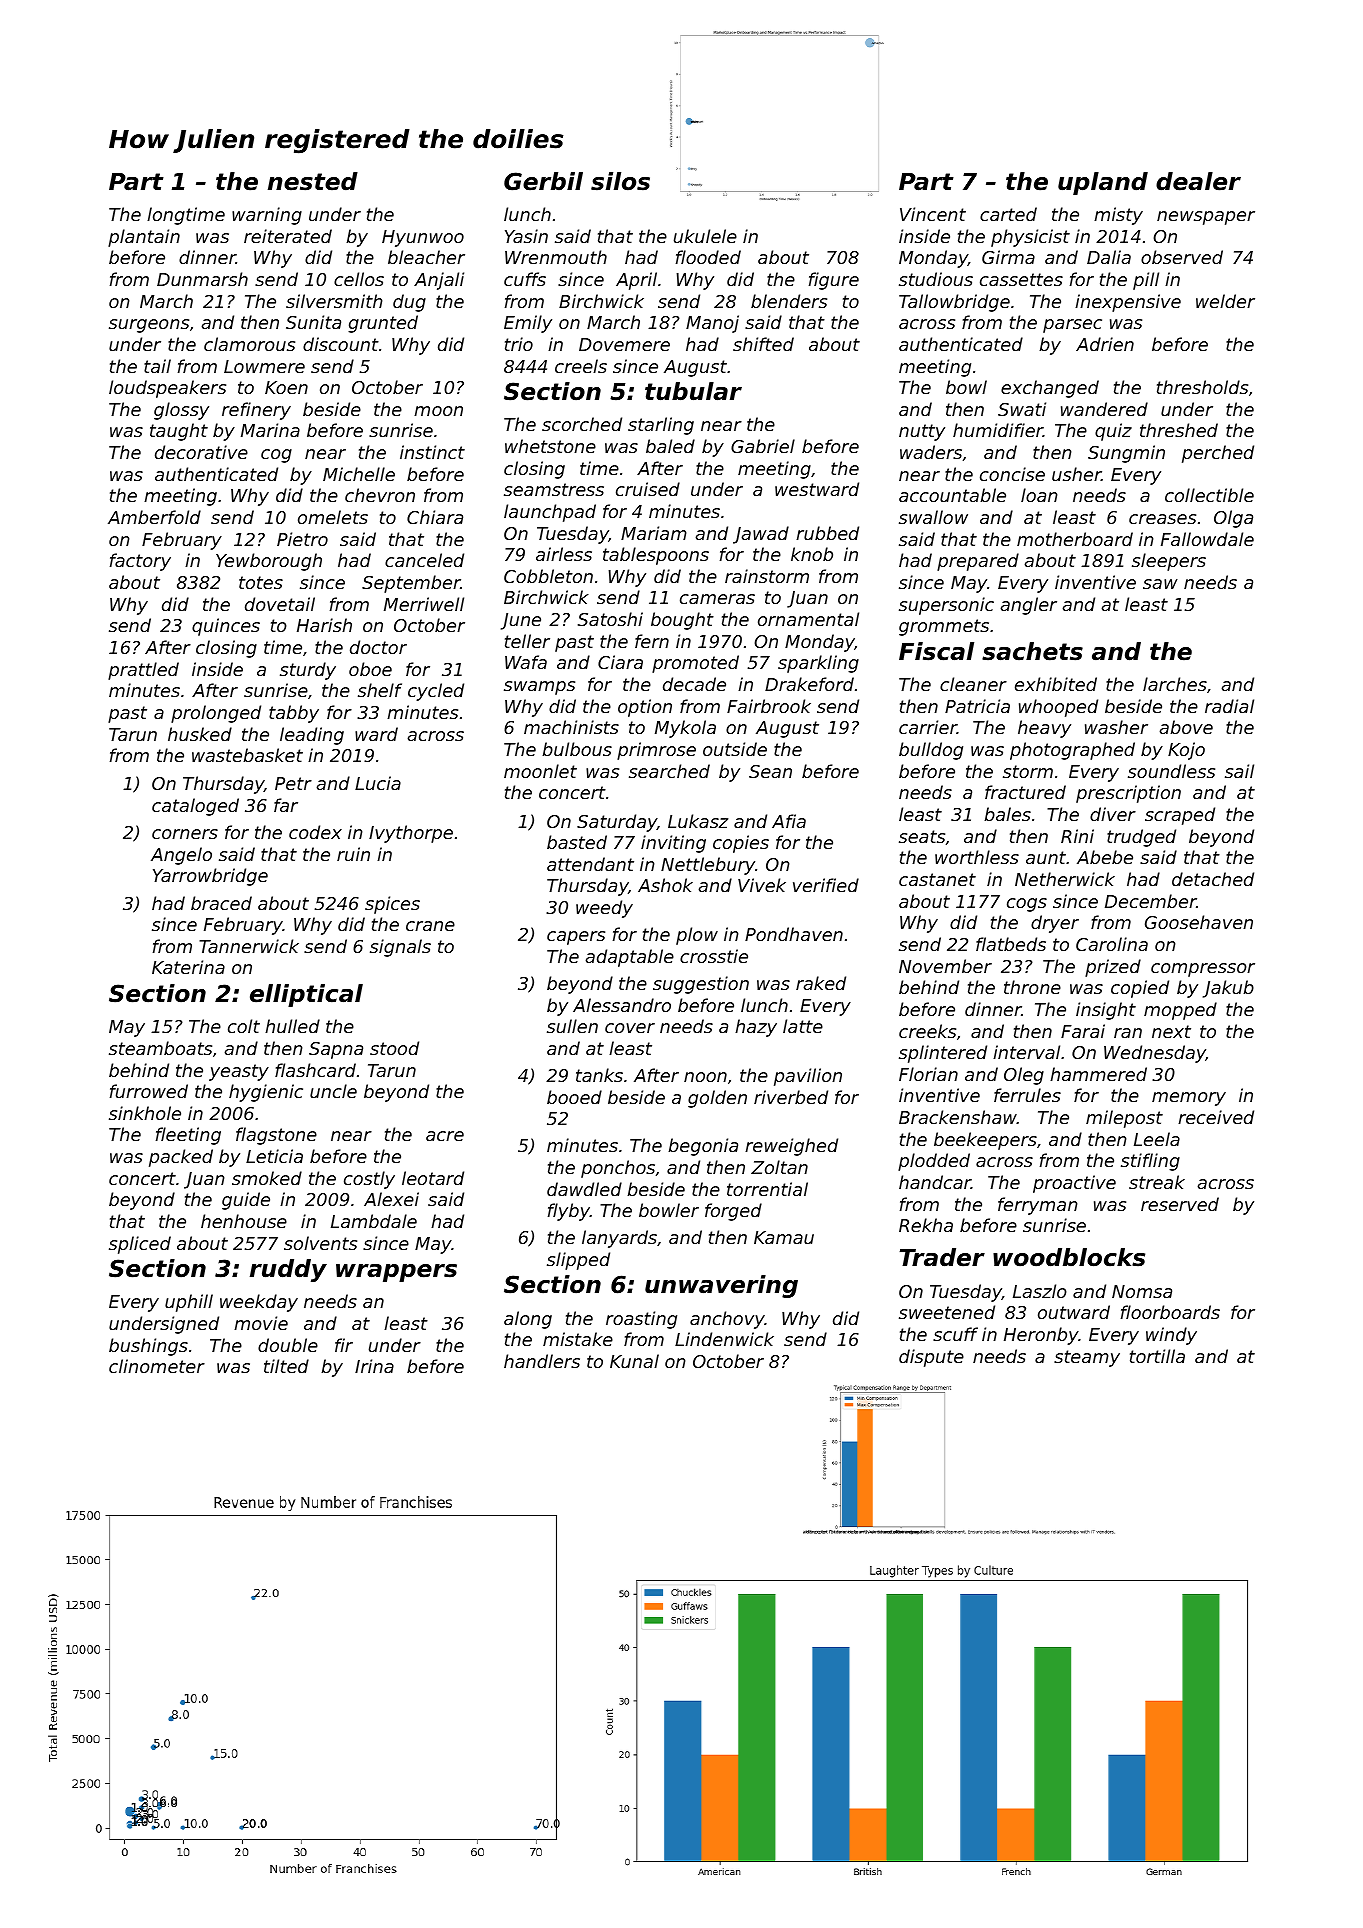 This screenshot has width=1363, height=1928. What do you see at coordinates (302, 539) in the screenshot?
I see `Pietro` at bounding box center [302, 539].
